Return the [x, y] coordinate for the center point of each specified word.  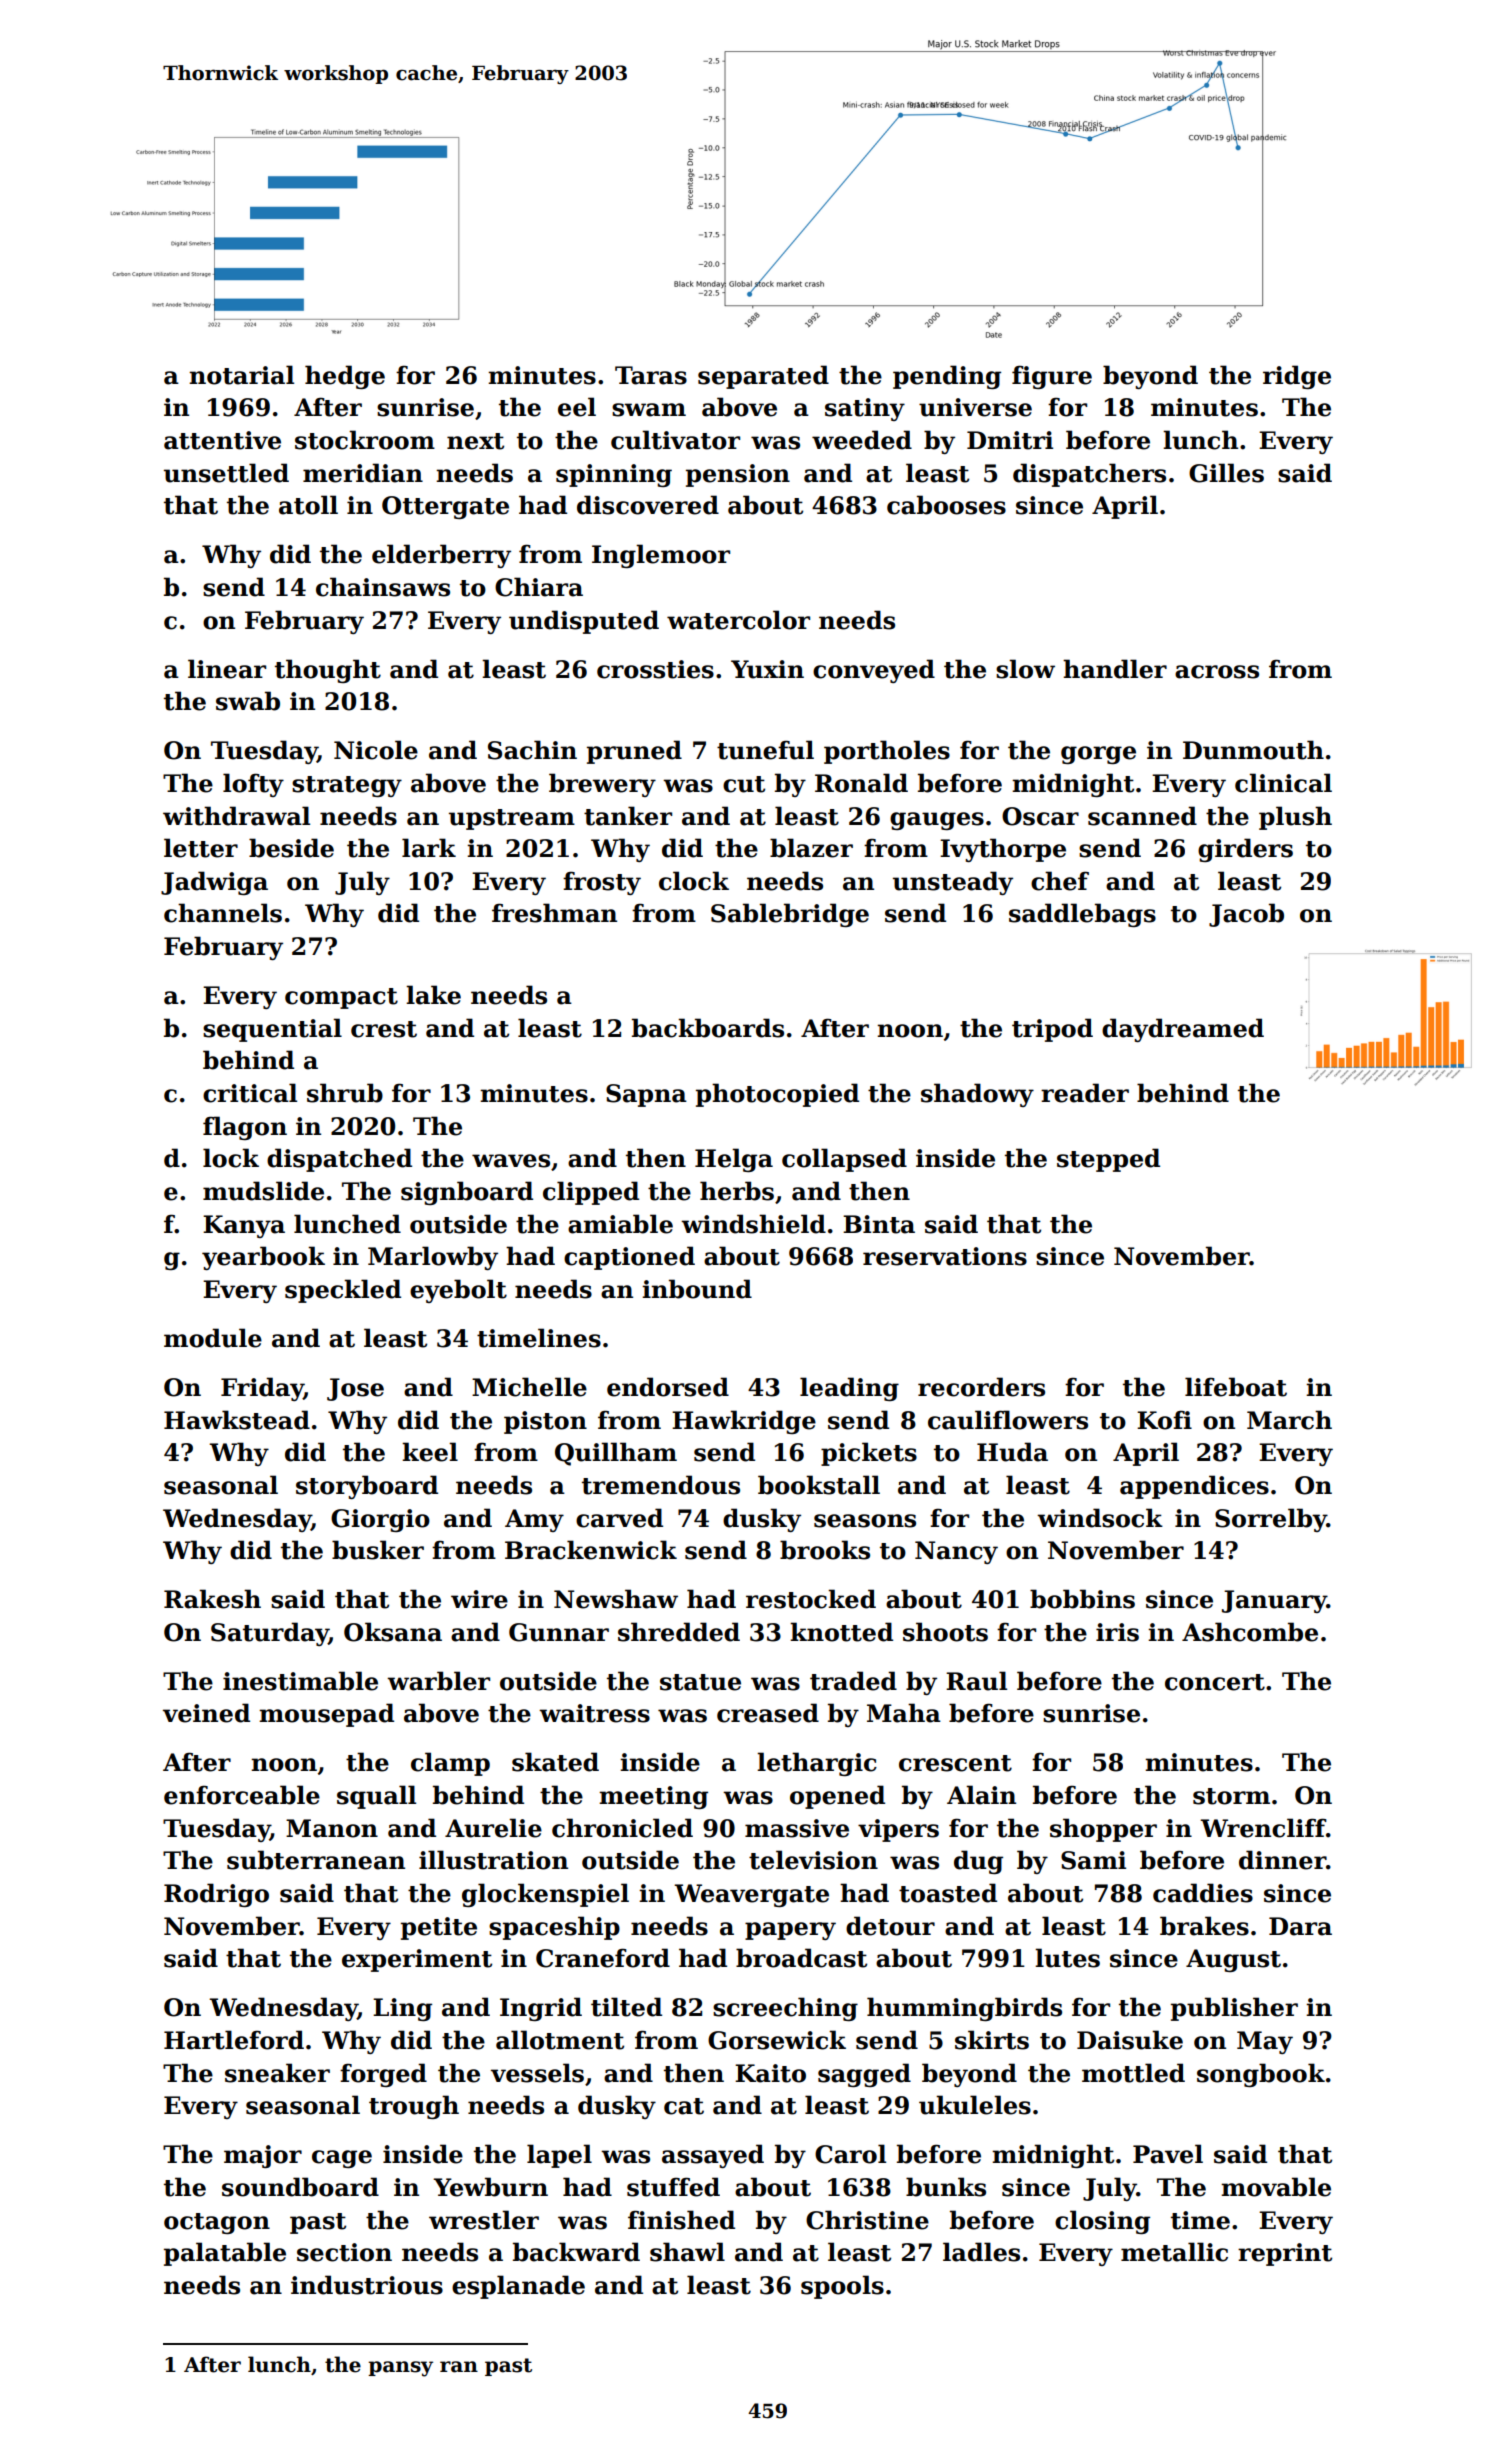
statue [700, 1682]
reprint [1285, 2254]
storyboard [367, 1487]
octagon [217, 2223]
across [1217, 672]
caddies [1203, 1893]
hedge [345, 377]
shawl [687, 2252]
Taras [651, 375]
